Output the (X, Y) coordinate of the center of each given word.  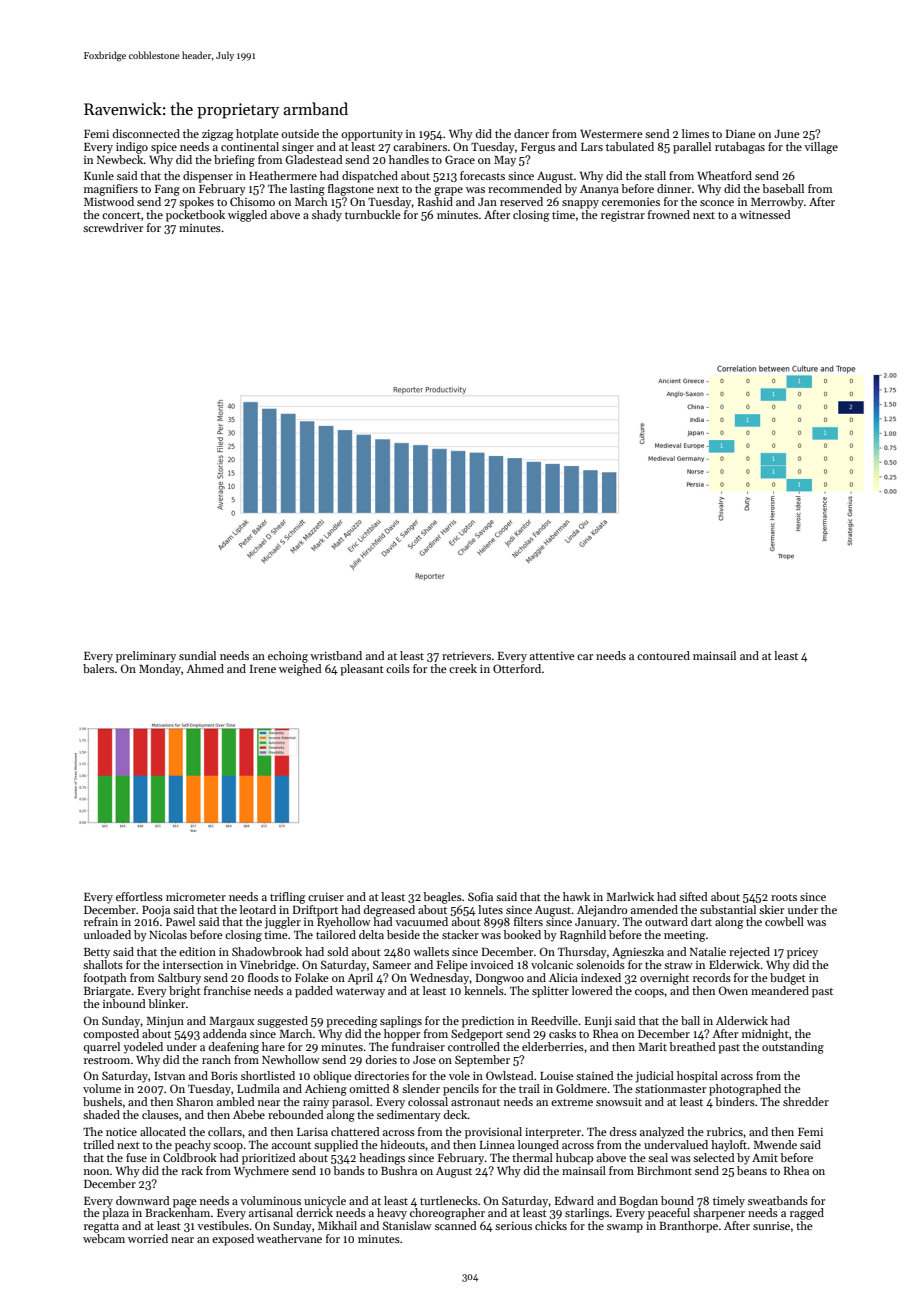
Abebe (249, 1114)
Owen (733, 990)
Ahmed (205, 668)
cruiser (326, 897)
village (821, 148)
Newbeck (120, 159)
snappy (580, 204)
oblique (332, 1077)
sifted (693, 896)
